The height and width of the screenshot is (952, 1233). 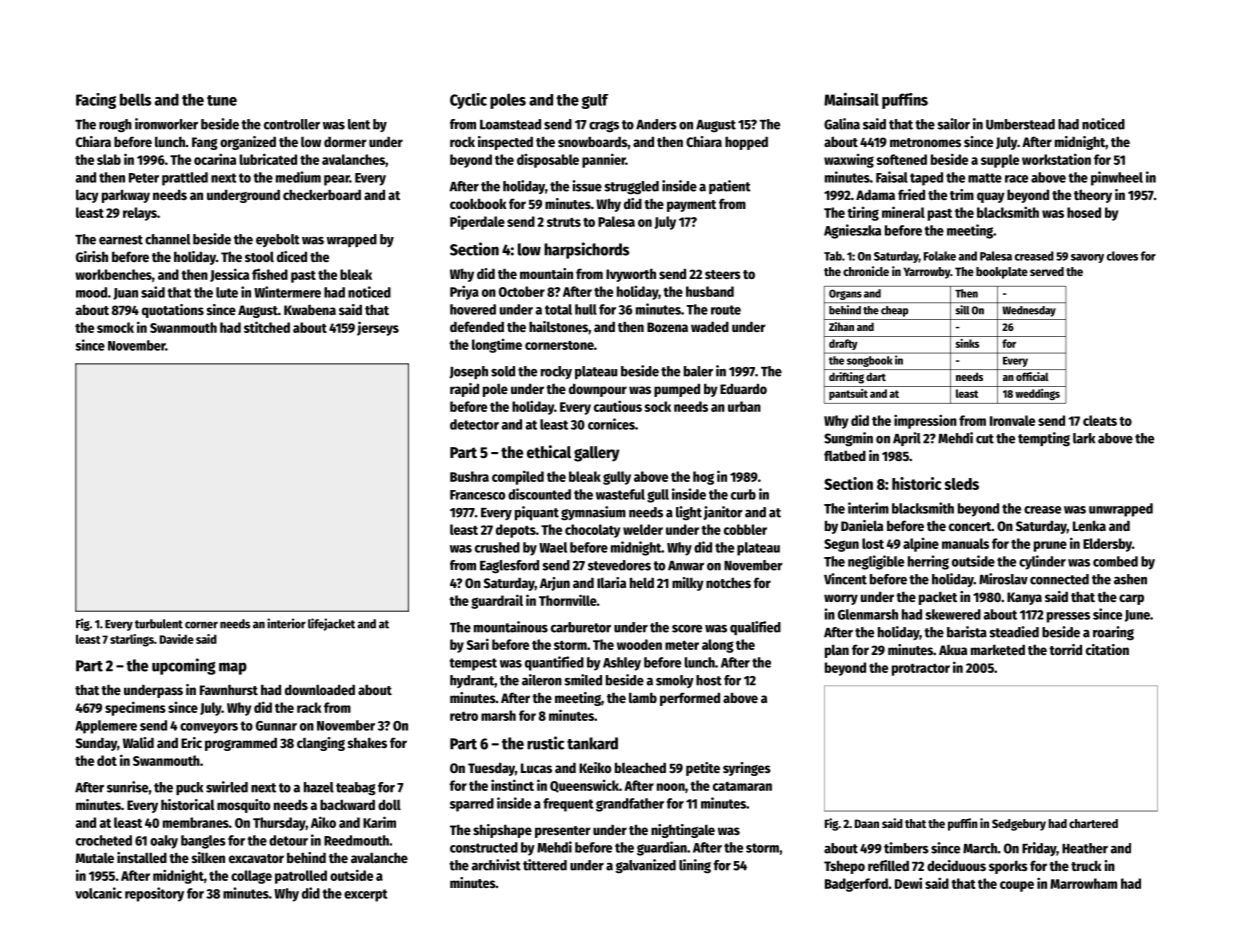 What do you see at coordinates (1085, 848) in the screenshot?
I see `Heather` at bounding box center [1085, 848].
